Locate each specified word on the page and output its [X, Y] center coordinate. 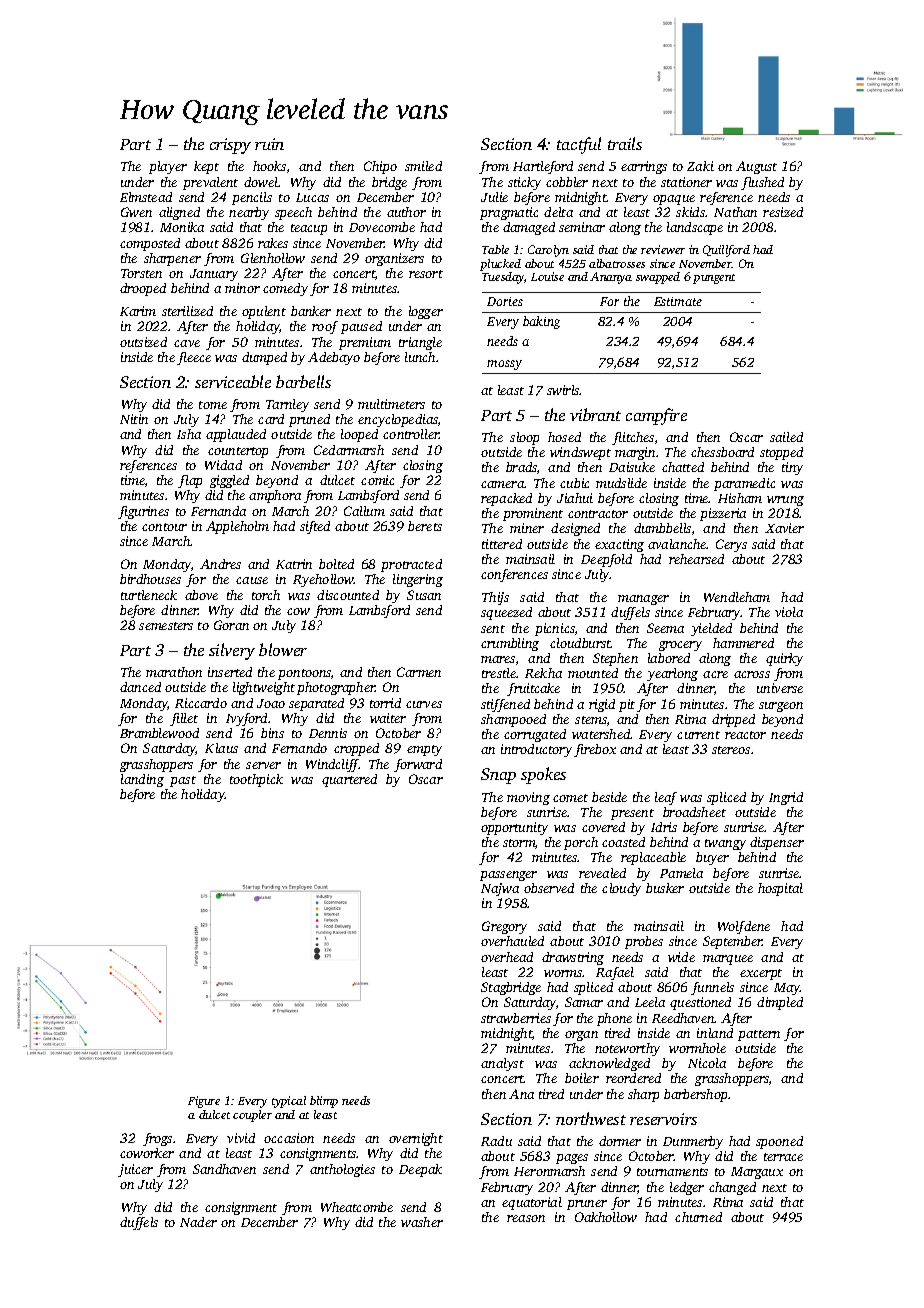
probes [644, 942]
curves [424, 704]
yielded [711, 629]
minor [242, 288]
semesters [166, 626]
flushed [762, 183]
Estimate [678, 301]
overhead [507, 957]
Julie [494, 197]
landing [142, 780]
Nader [198, 1222]
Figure [204, 1102]
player [168, 167]
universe [780, 688]
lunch [420, 357]
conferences [514, 575]
